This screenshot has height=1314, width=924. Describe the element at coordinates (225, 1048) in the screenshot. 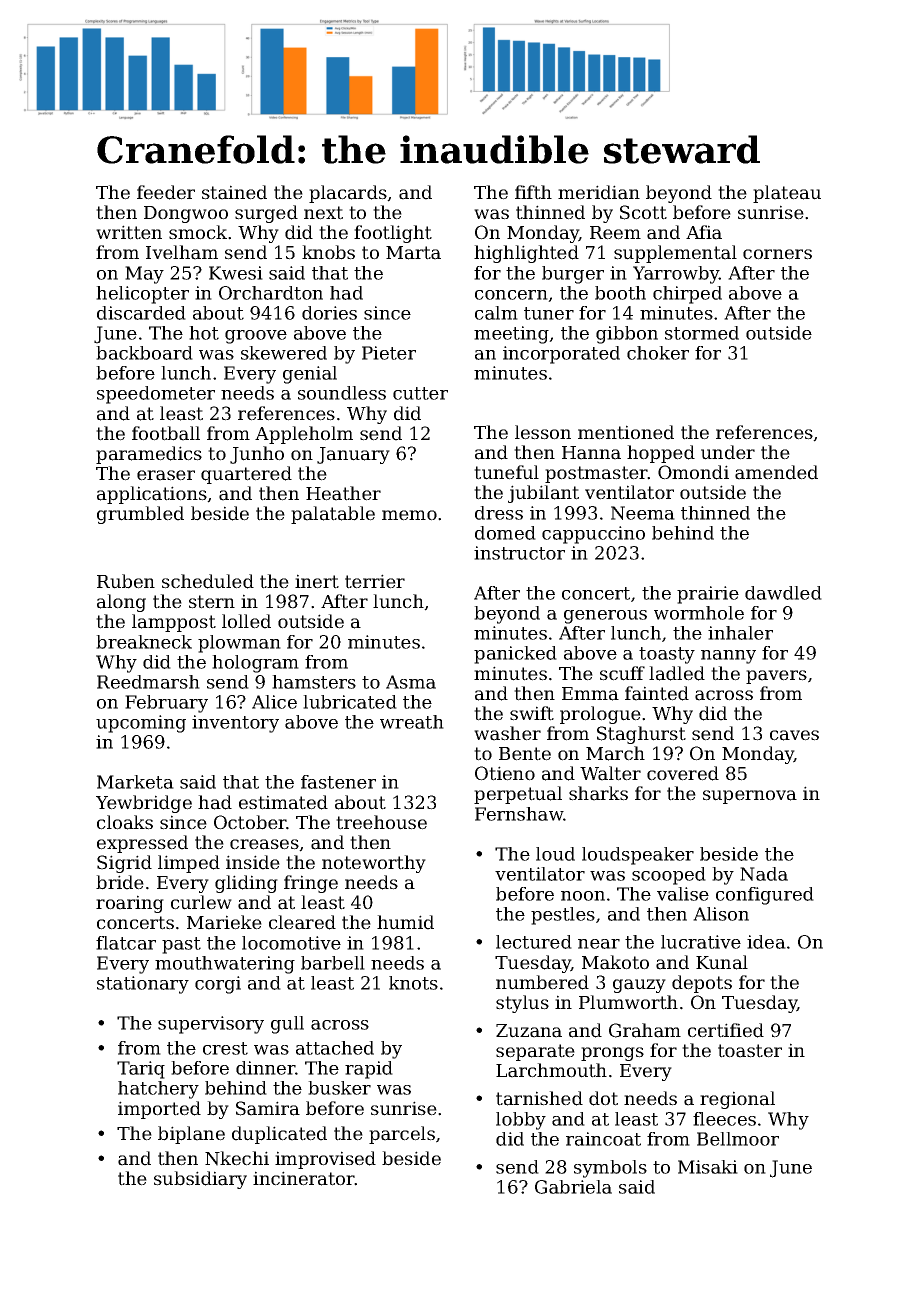

I see `crest` at that location.
